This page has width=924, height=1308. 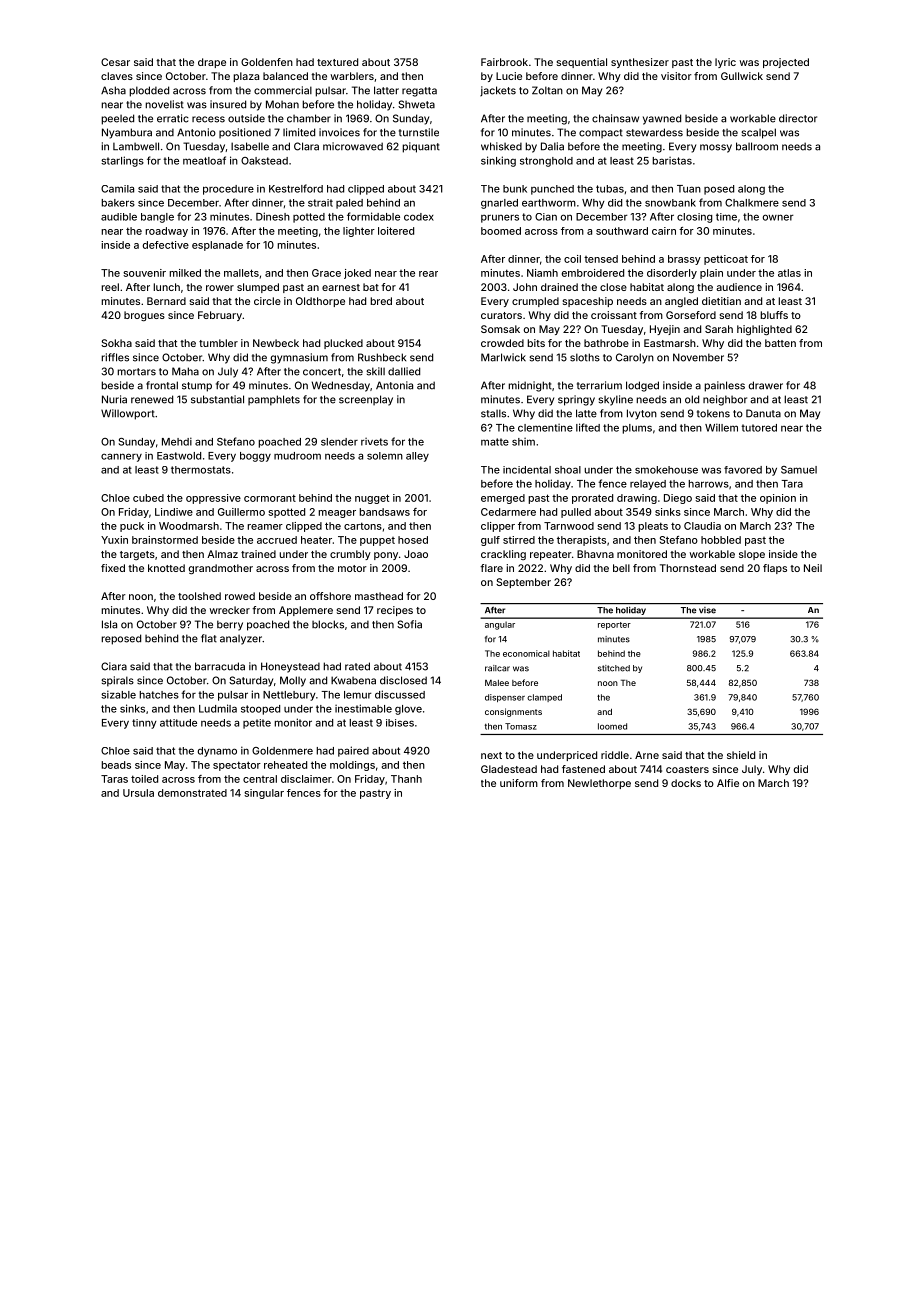 What do you see at coordinates (299, 132) in the page?
I see `limited` at bounding box center [299, 132].
